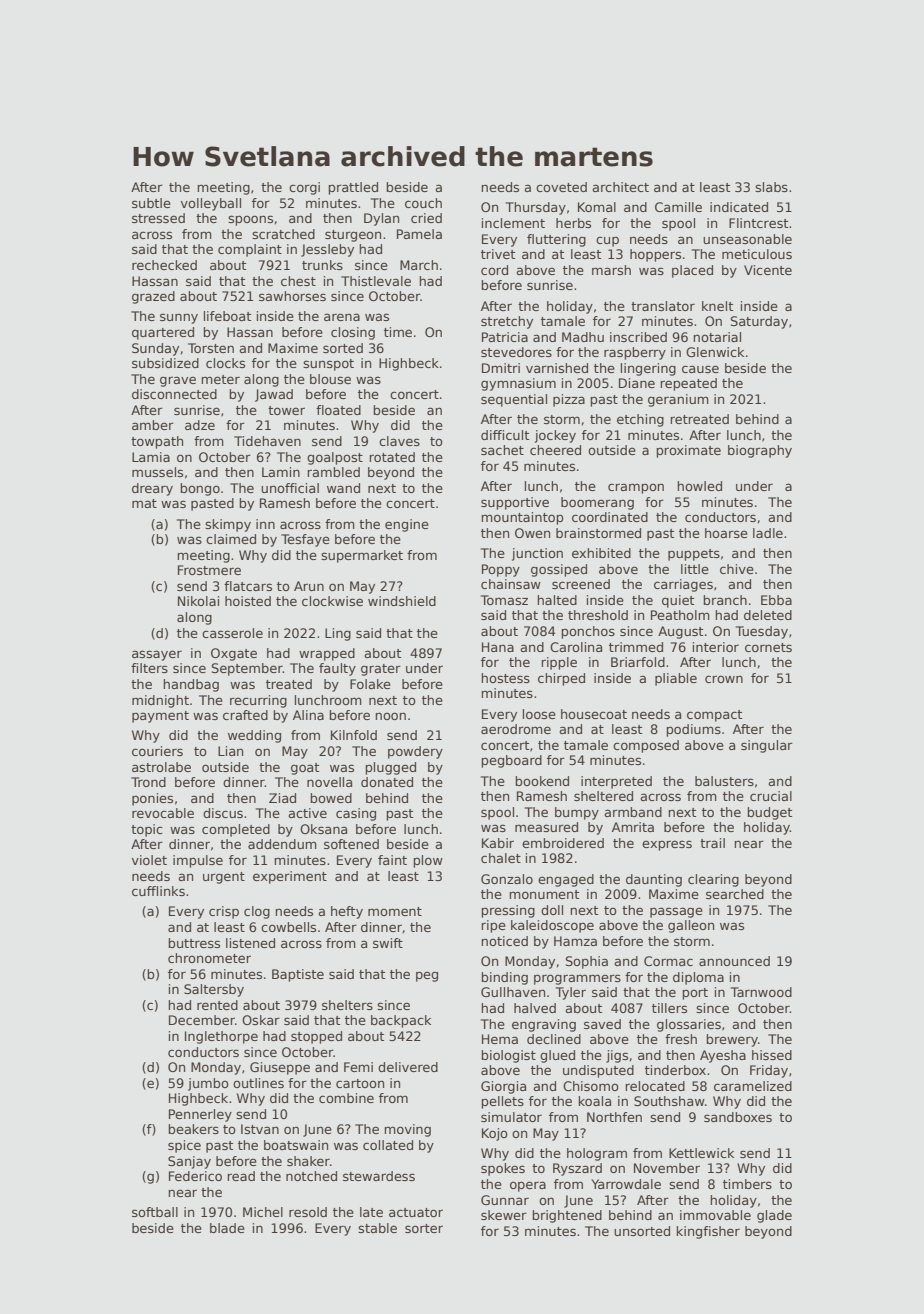 The image size is (924, 1314). What do you see at coordinates (308, 715) in the image?
I see `Alina` at bounding box center [308, 715].
